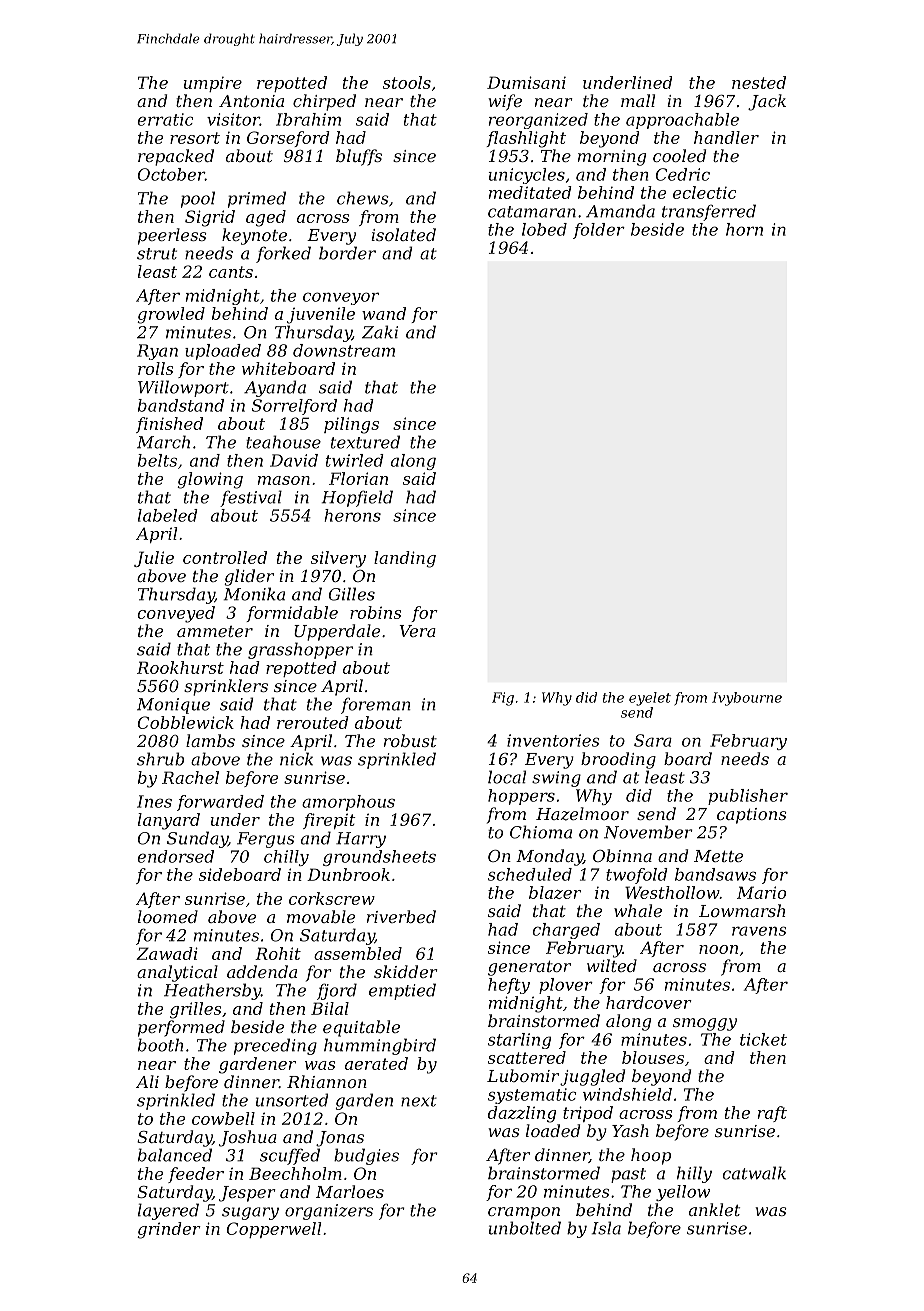 Image resolution: width=924 pixels, height=1311 pixels. What do you see at coordinates (759, 82) in the screenshot?
I see `nested` at bounding box center [759, 82].
